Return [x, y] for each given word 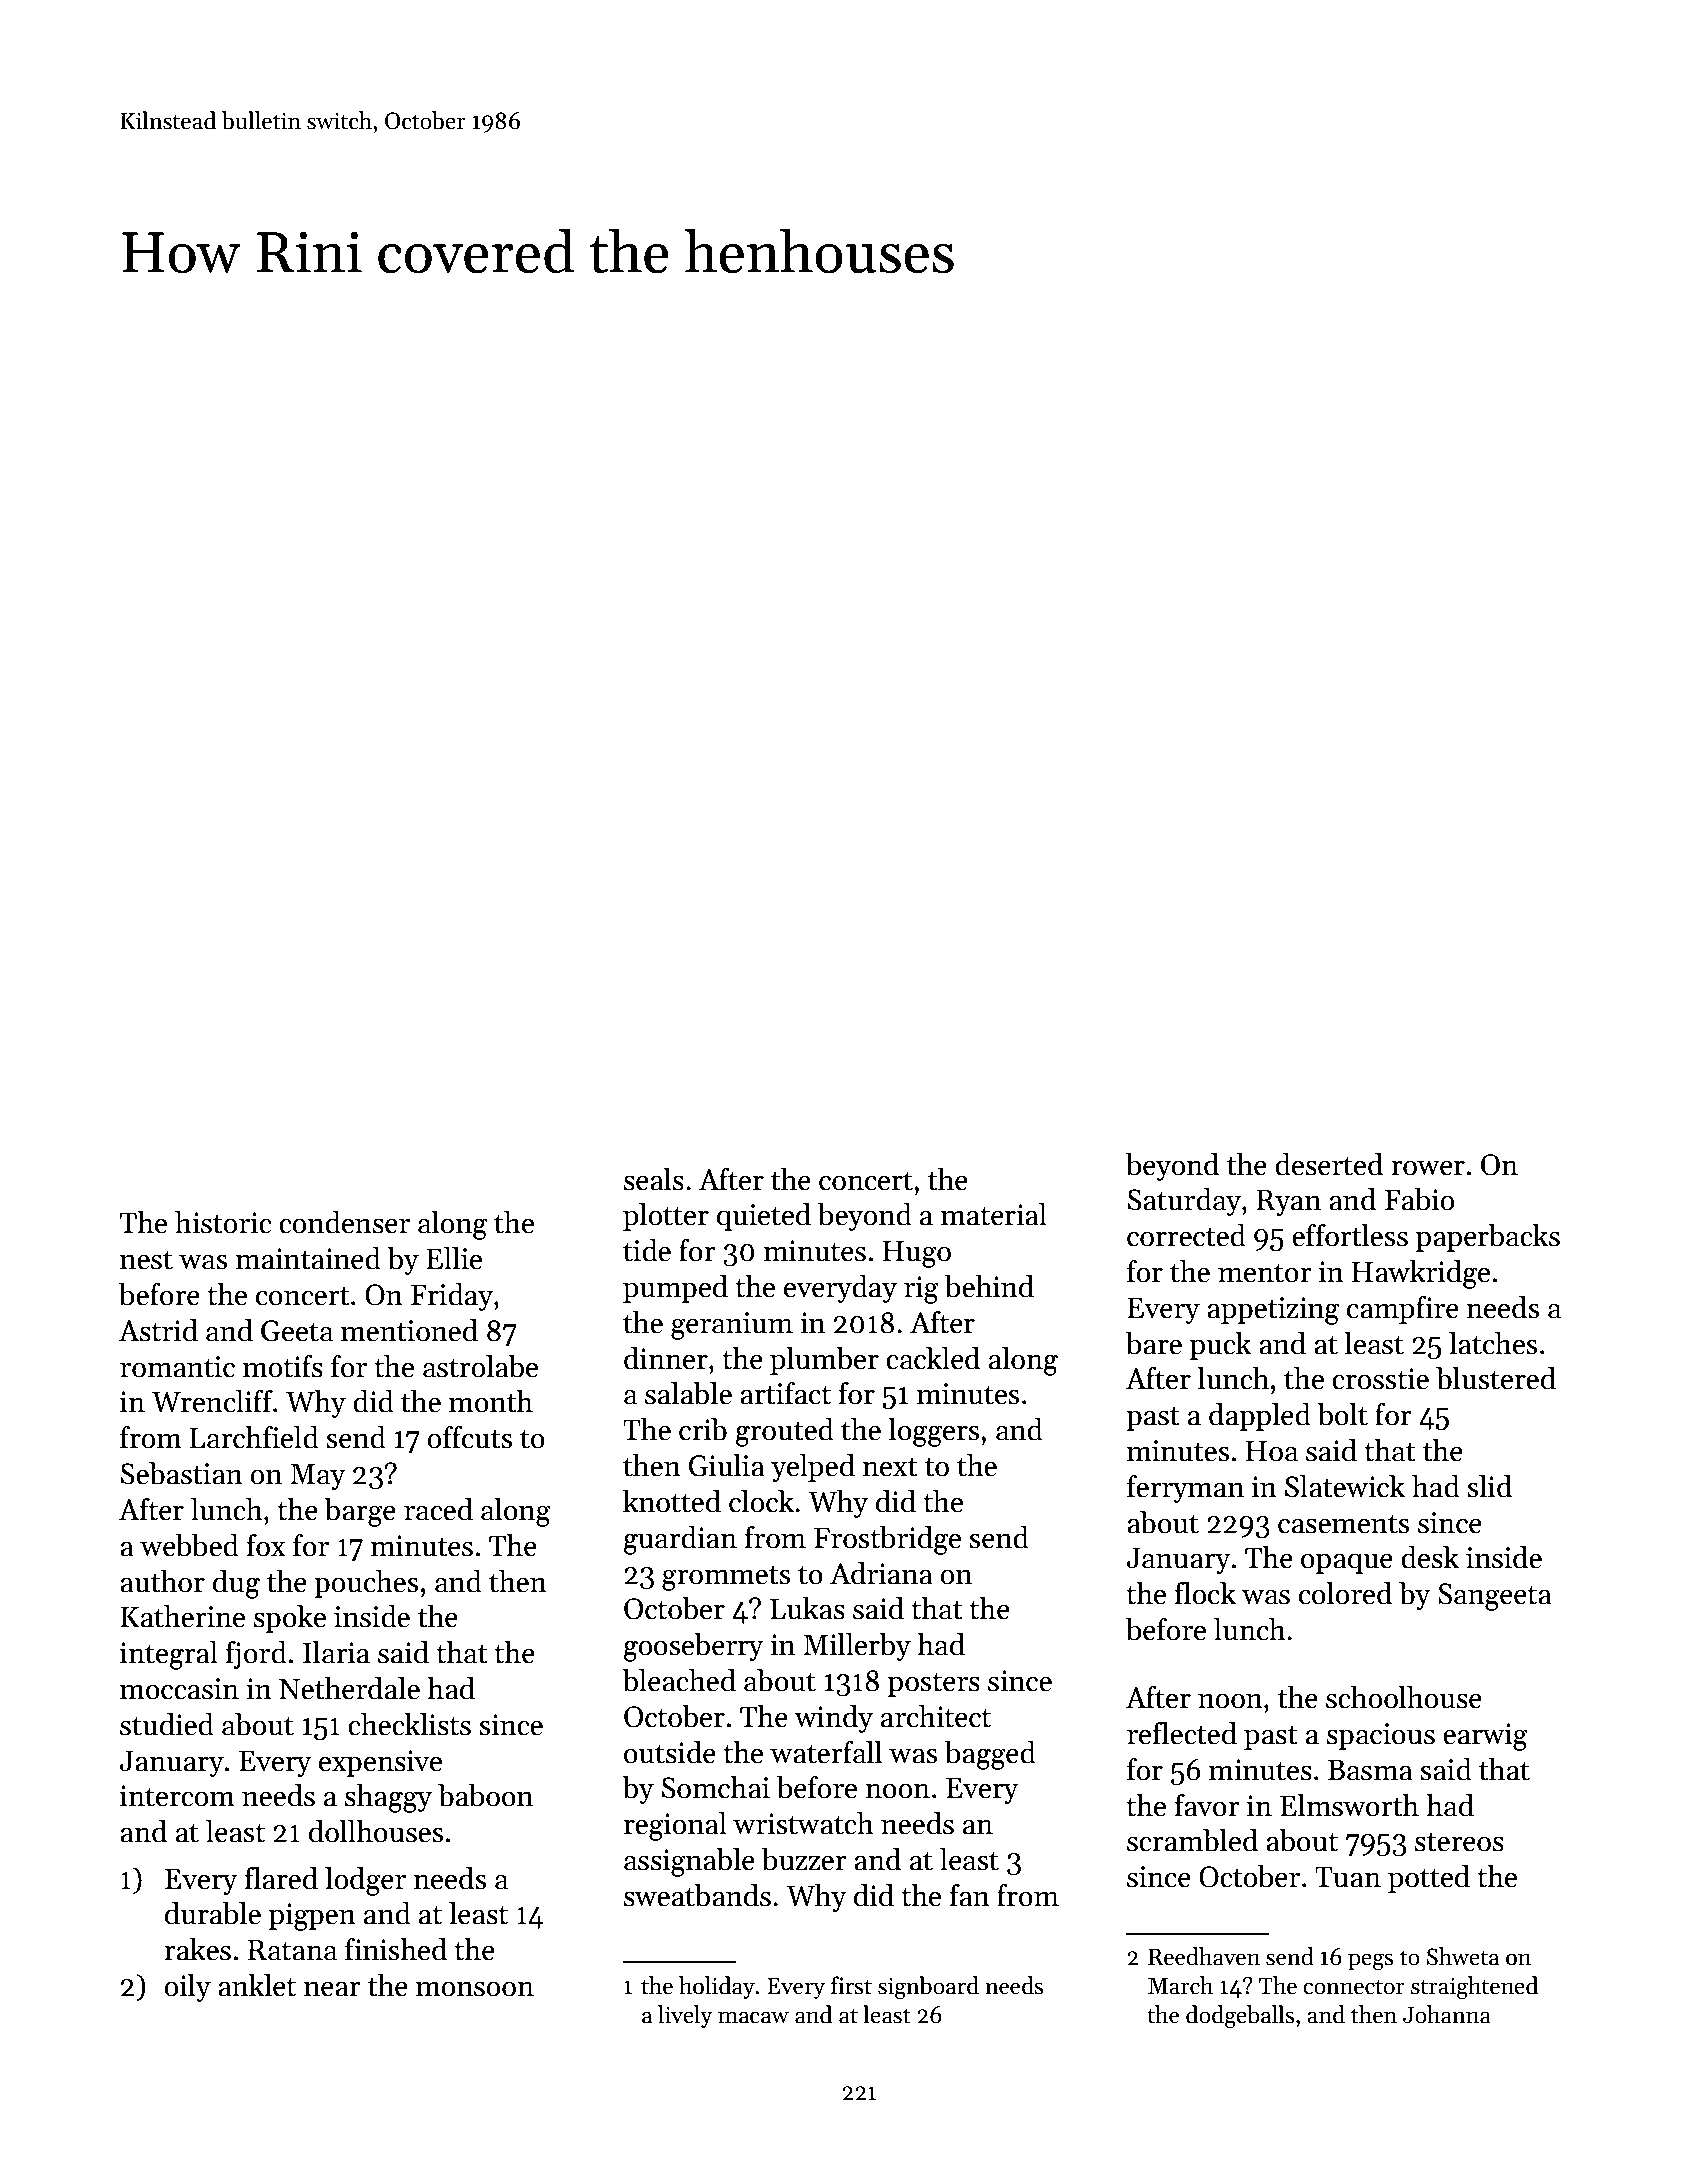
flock [1205, 1593]
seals [654, 1179]
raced [438, 1509]
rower [1428, 1168]
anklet [257, 1985]
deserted [1329, 1164]
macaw [753, 2017]
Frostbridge [887, 1540]
